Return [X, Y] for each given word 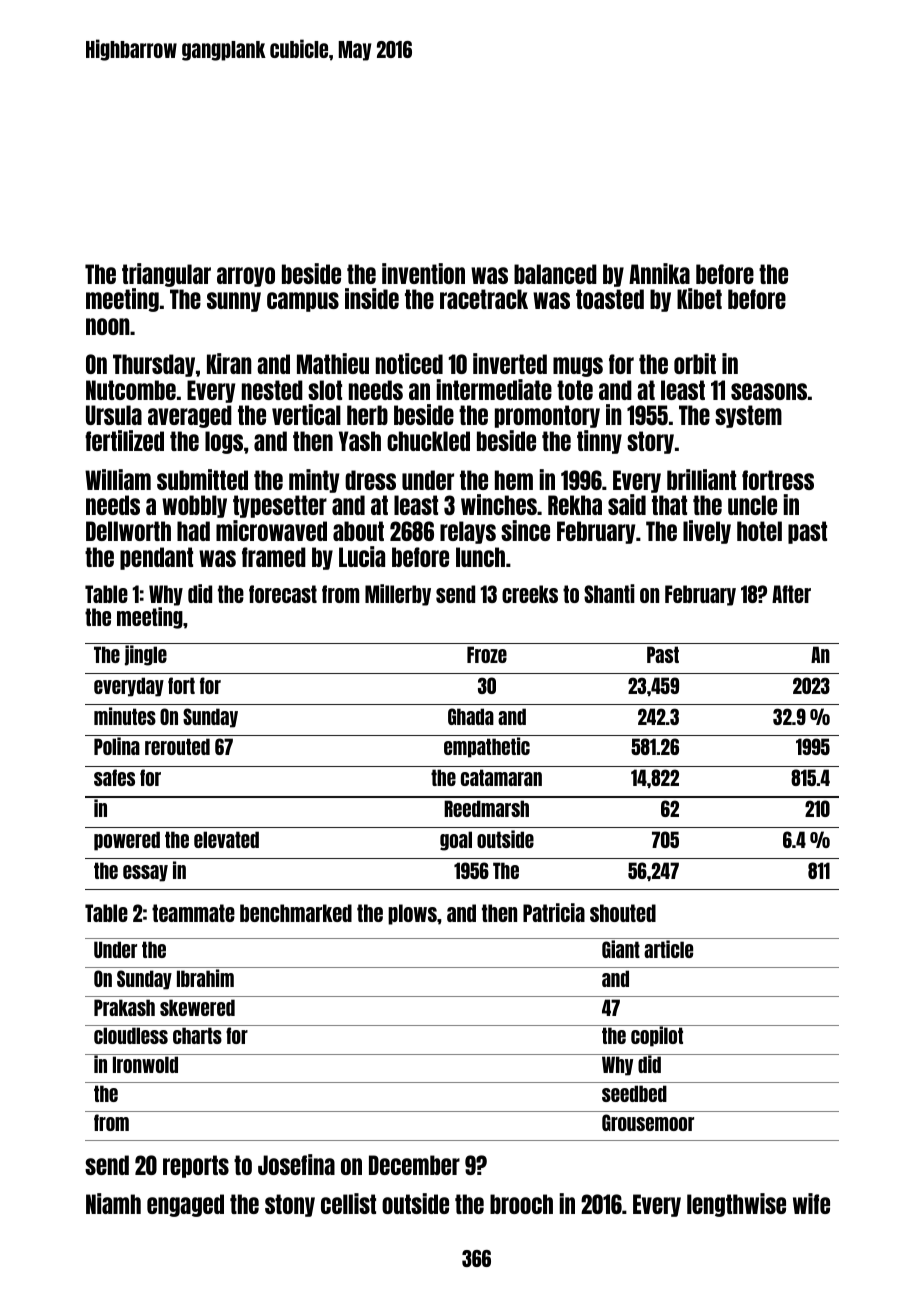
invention [423, 273]
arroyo [246, 277]
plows [412, 914]
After [791, 594]
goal [456, 841]
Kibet [699, 298]
